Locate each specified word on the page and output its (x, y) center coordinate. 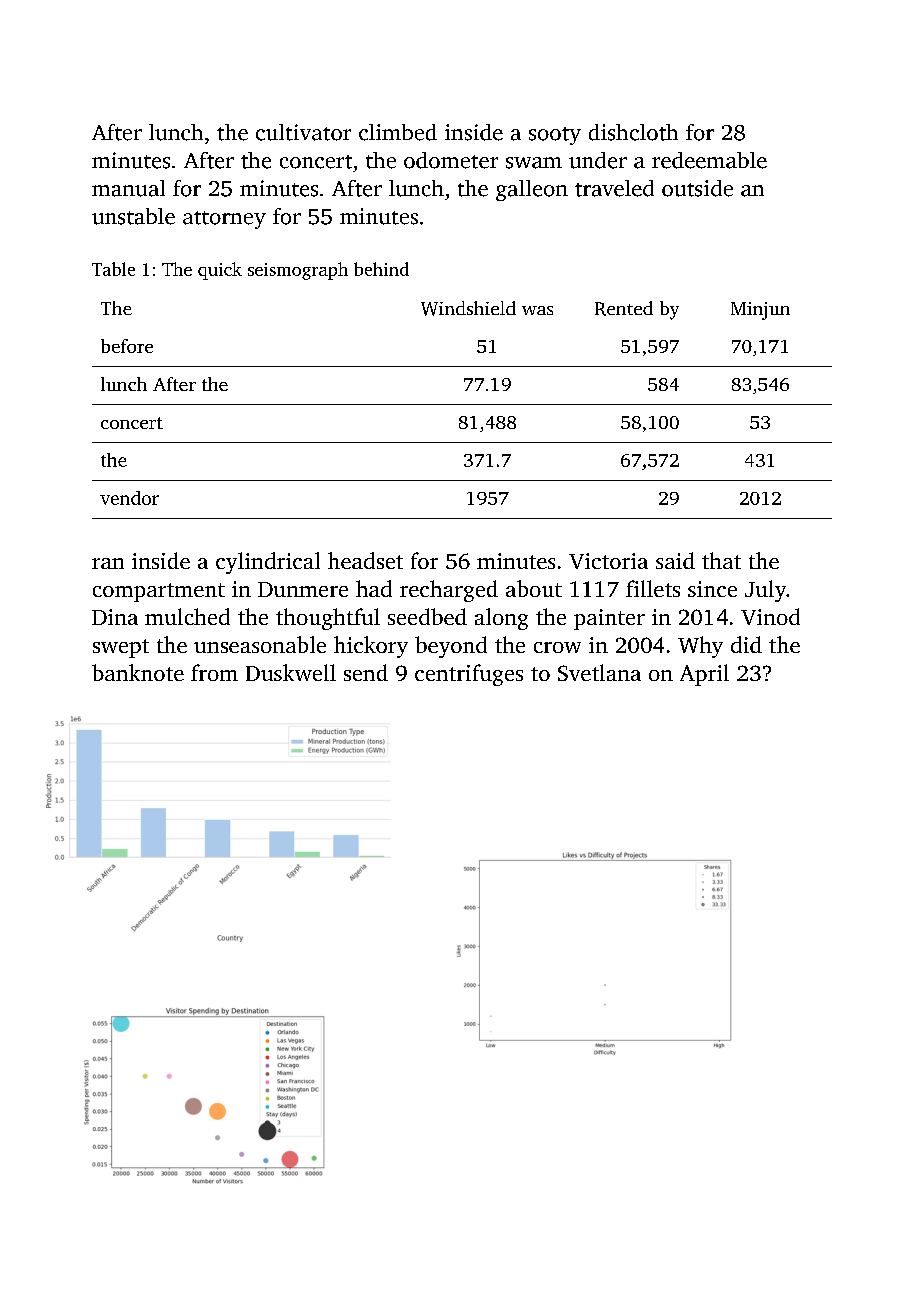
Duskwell (291, 672)
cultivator (303, 132)
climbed (398, 132)
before (127, 346)
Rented (624, 308)
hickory (371, 647)
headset (365, 560)
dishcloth (633, 132)
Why (700, 647)
